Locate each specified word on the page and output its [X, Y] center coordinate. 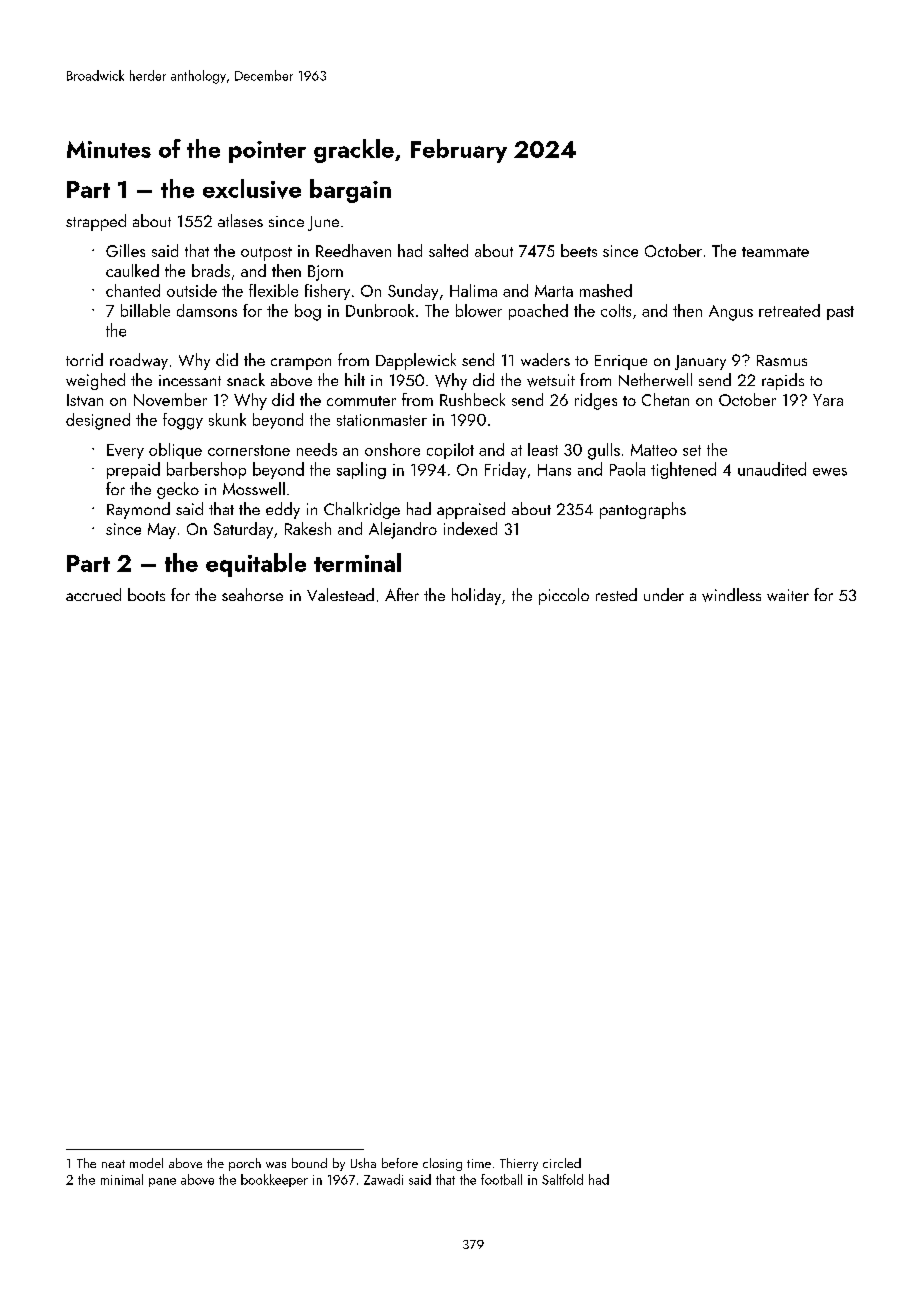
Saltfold [562, 1179]
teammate [775, 252]
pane [162, 1182]
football [501, 1179]
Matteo [654, 450]
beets [579, 250]
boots [146, 594]
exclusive [252, 189]
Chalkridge [362, 510]
